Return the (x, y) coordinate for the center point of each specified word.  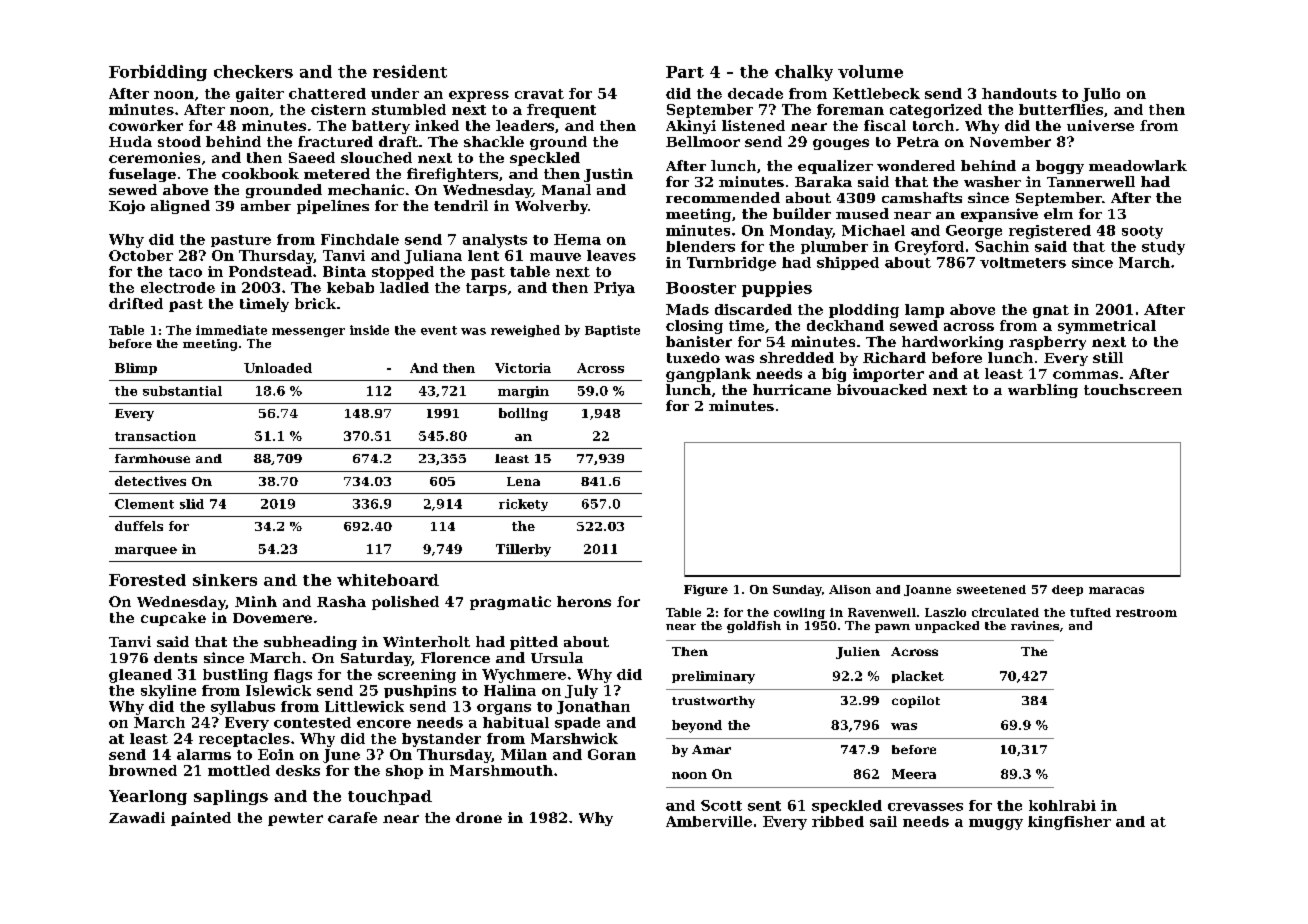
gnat (1051, 311)
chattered (327, 93)
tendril (461, 205)
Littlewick (364, 706)
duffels (139, 526)
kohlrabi (1062, 805)
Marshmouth (501, 770)
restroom (1146, 613)
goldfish (754, 627)
